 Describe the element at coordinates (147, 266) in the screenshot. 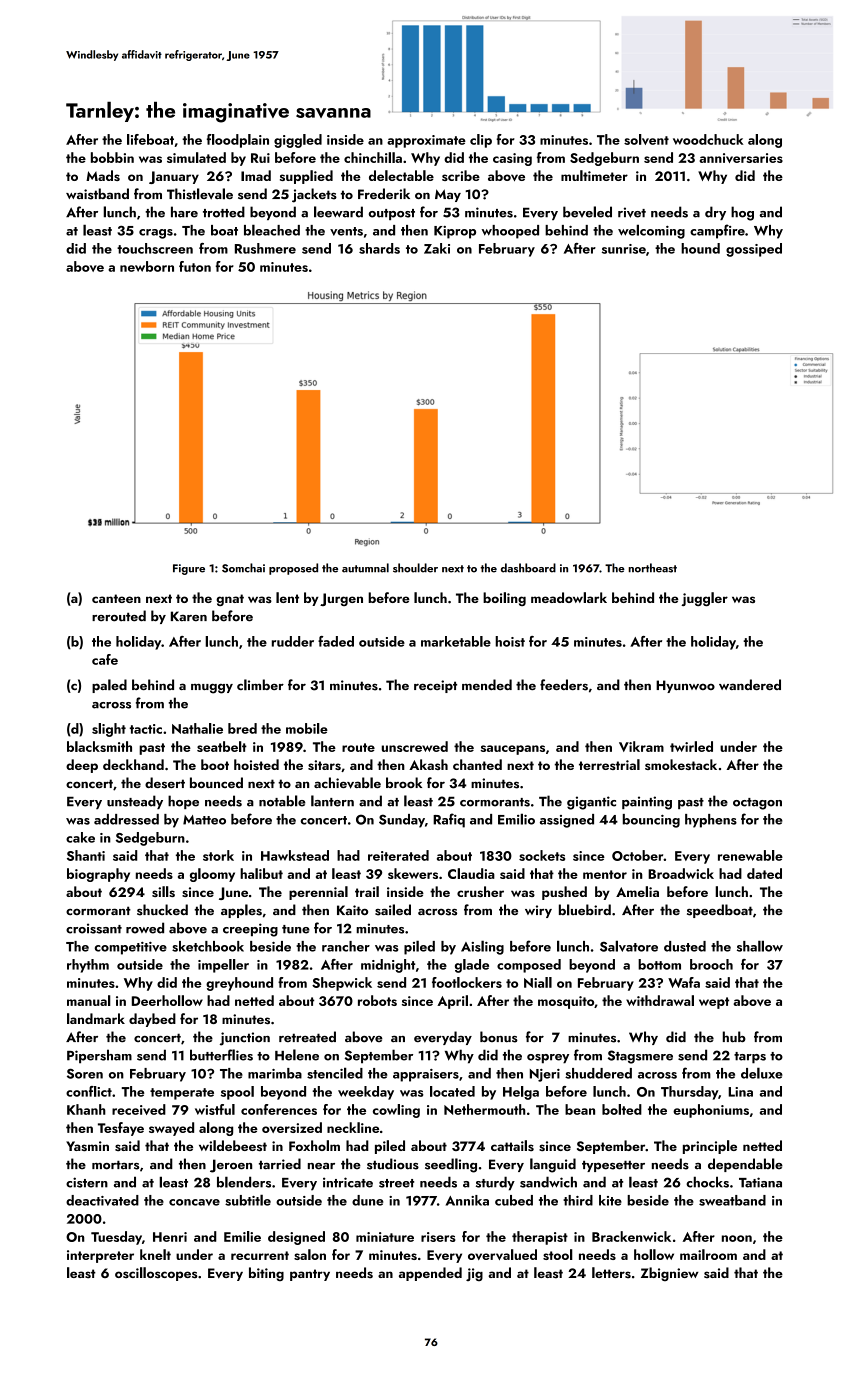

I see `newborn` at that location.
